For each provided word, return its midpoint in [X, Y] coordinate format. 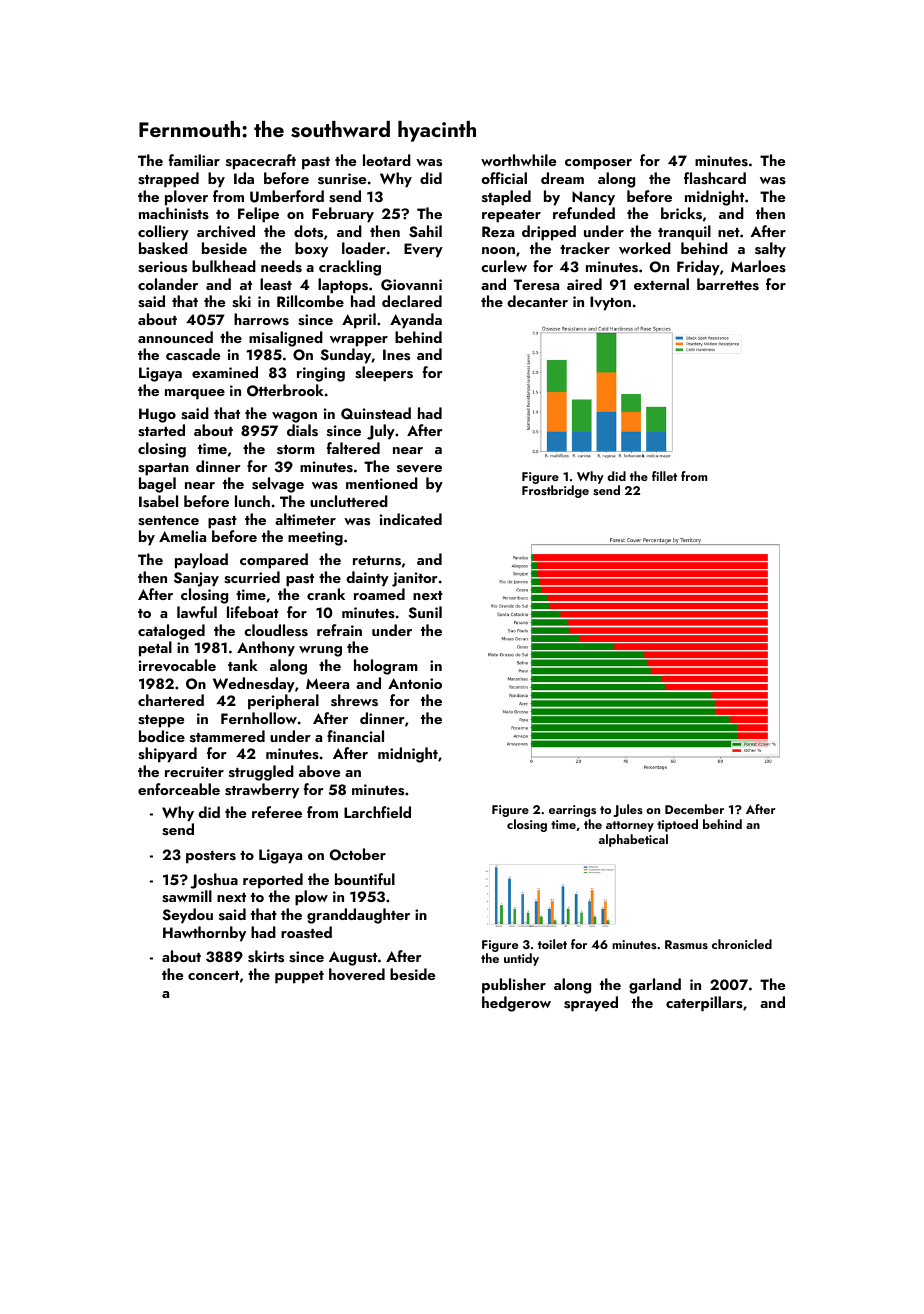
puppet [299, 977]
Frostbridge [555, 491]
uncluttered [349, 501]
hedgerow [516, 1004]
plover [186, 198]
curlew [504, 266]
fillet [664, 476]
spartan [163, 469]
